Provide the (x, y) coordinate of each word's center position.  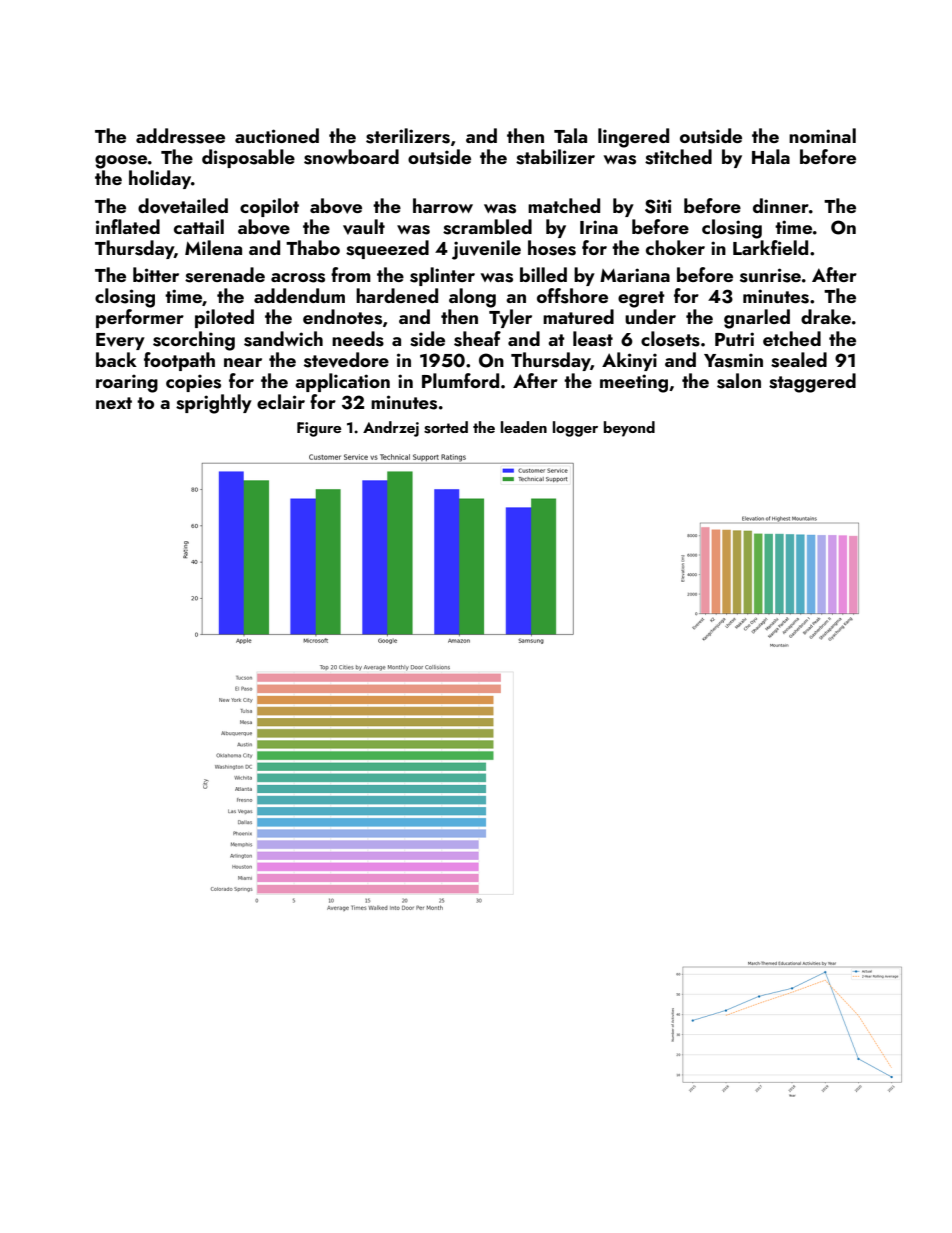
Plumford (460, 380)
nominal (822, 135)
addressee (180, 136)
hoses (552, 248)
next (114, 403)
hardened (397, 295)
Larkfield (770, 247)
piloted (224, 318)
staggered (812, 383)
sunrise (770, 275)
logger (575, 429)
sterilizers (408, 136)
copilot (269, 207)
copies (193, 383)
